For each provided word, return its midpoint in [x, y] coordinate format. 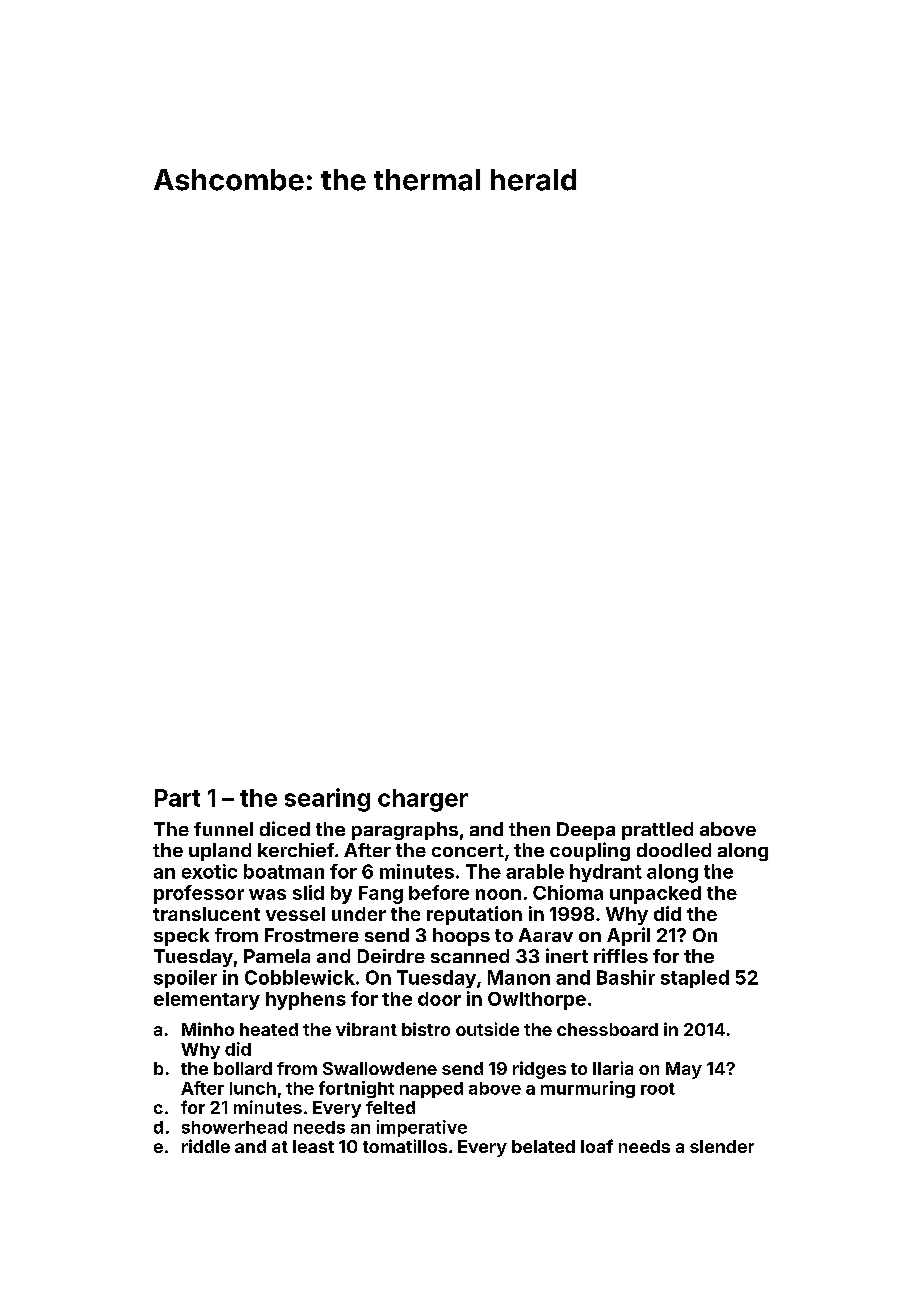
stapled [695, 979]
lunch [253, 1088]
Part [177, 798]
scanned [470, 956]
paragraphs [405, 831]
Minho [208, 1029]
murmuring [588, 1089]
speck [181, 937]
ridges [539, 1070]
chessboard [607, 1029]
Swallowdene [380, 1068]
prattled [657, 831]
